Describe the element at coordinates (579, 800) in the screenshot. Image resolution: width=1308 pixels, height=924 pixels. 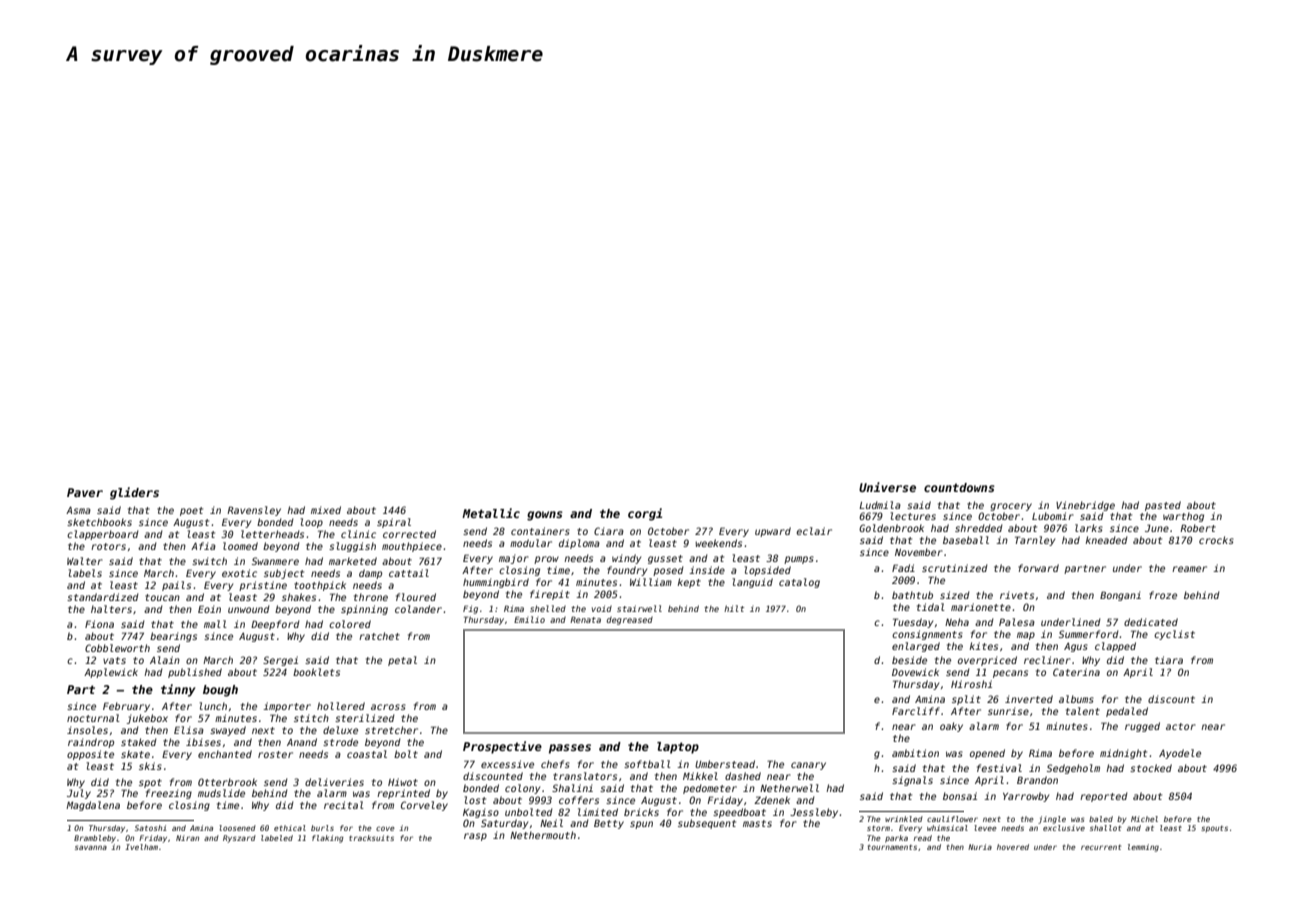
I see `coffers` at that location.
